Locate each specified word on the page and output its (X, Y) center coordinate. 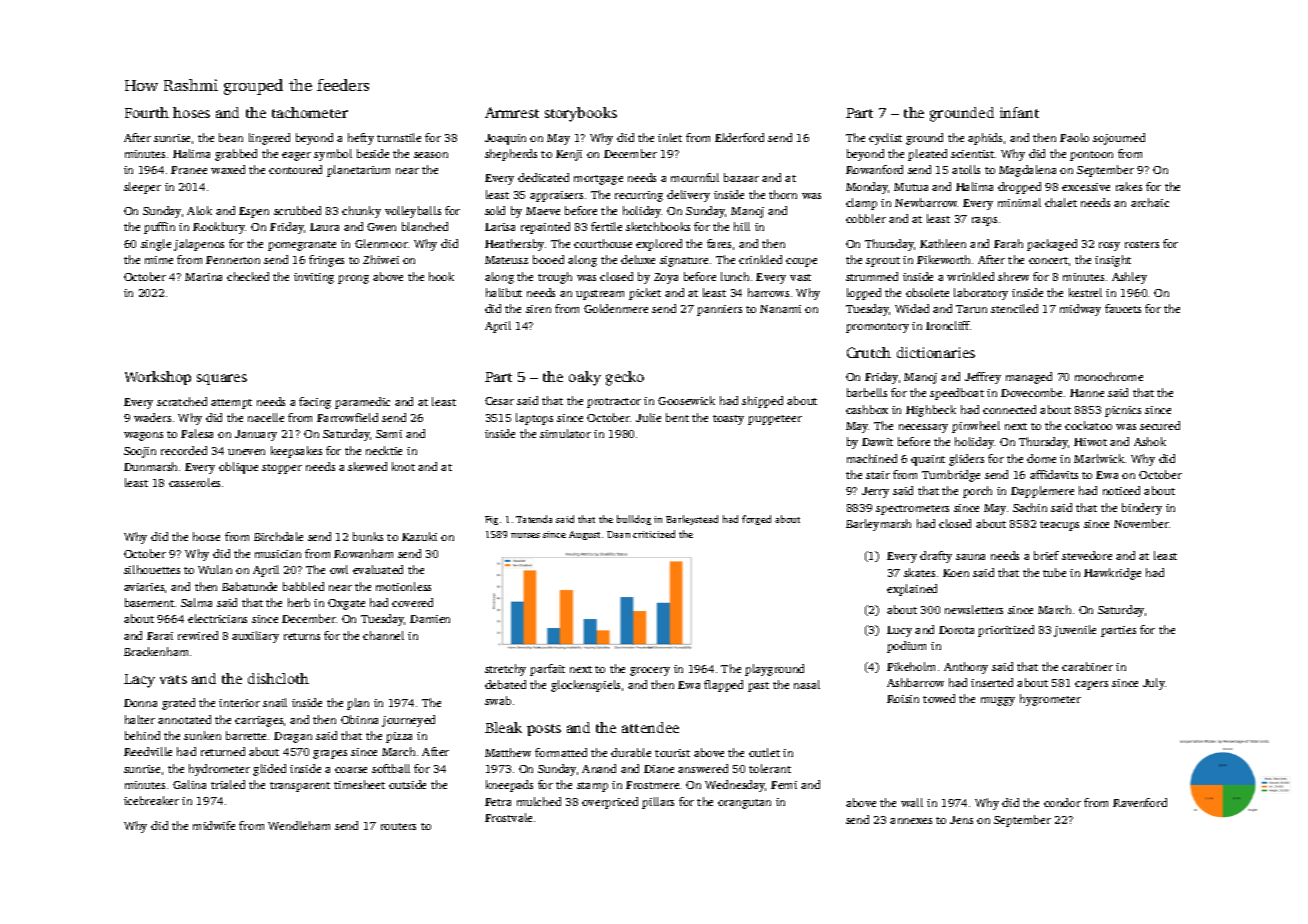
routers (398, 826)
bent (677, 417)
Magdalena (1027, 171)
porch (977, 492)
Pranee (189, 170)
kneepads (509, 786)
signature (684, 261)
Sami (389, 434)
